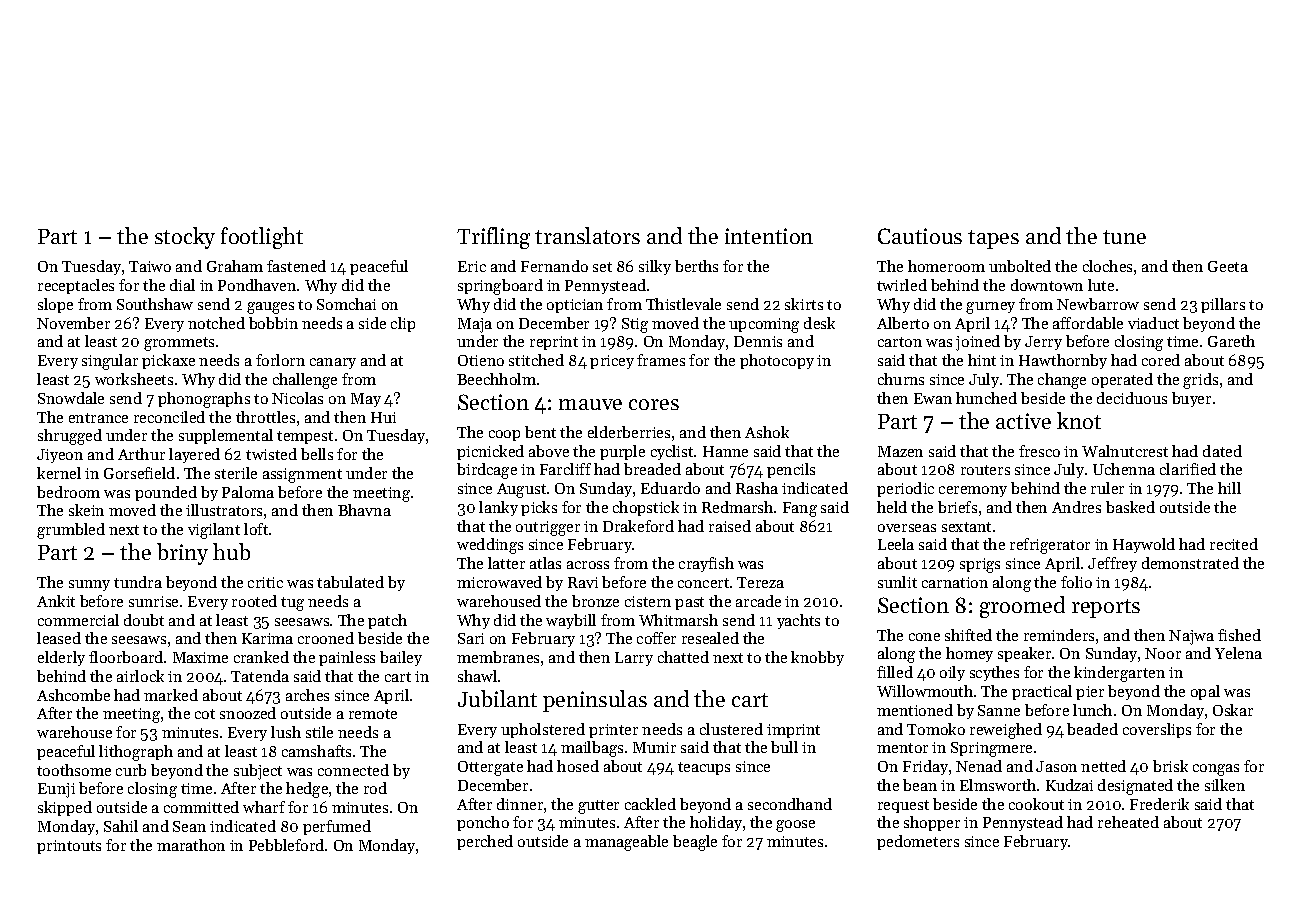 This page has height=924, width=1308. What do you see at coordinates (506, 563) in the page?
I see `latter` at bounding box center [506, 563].
